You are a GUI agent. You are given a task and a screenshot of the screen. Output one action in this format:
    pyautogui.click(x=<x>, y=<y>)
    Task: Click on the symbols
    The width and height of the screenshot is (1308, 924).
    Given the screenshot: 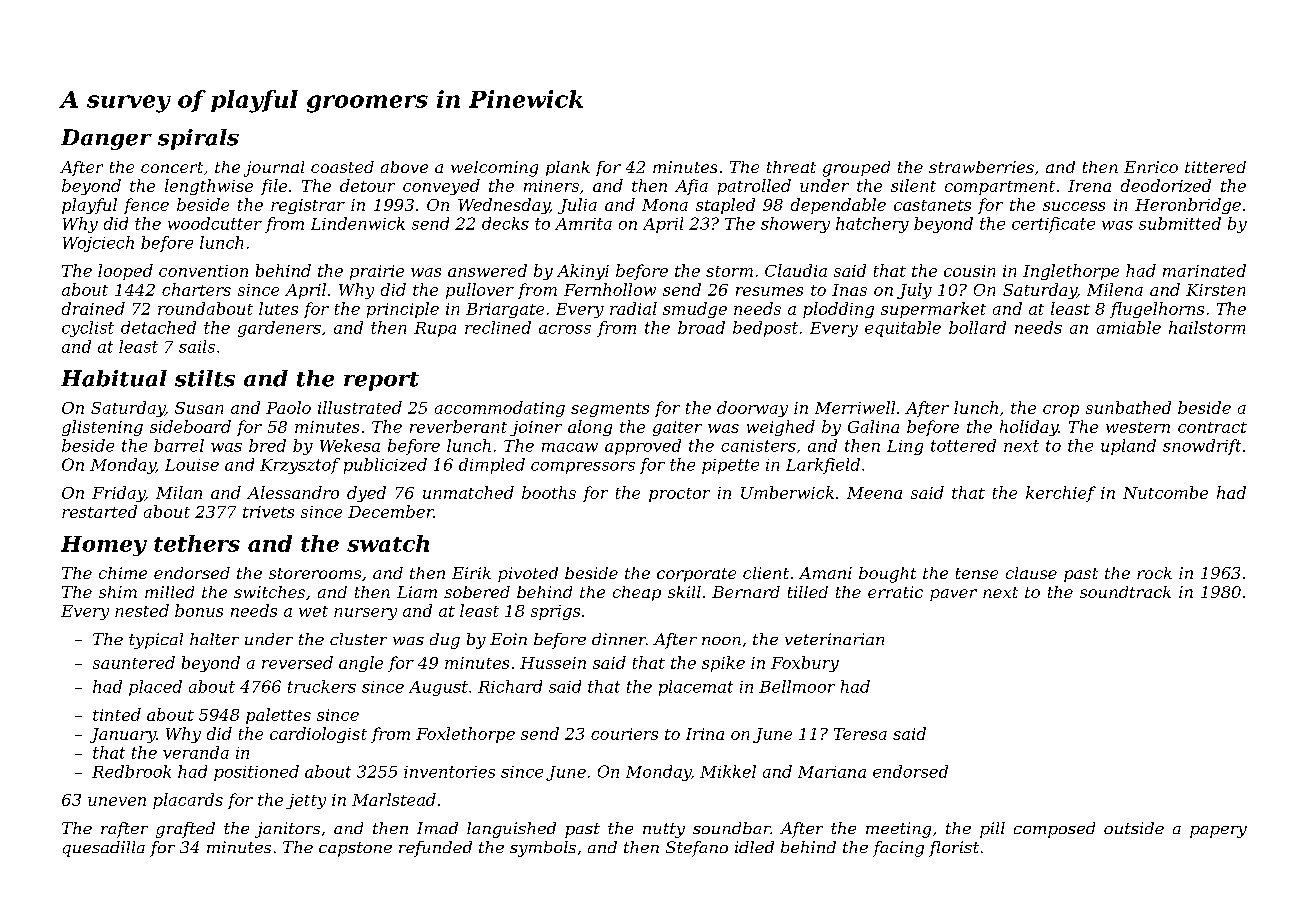 What is the action you would take?
    pyautogui.click(x=543, y=849)
